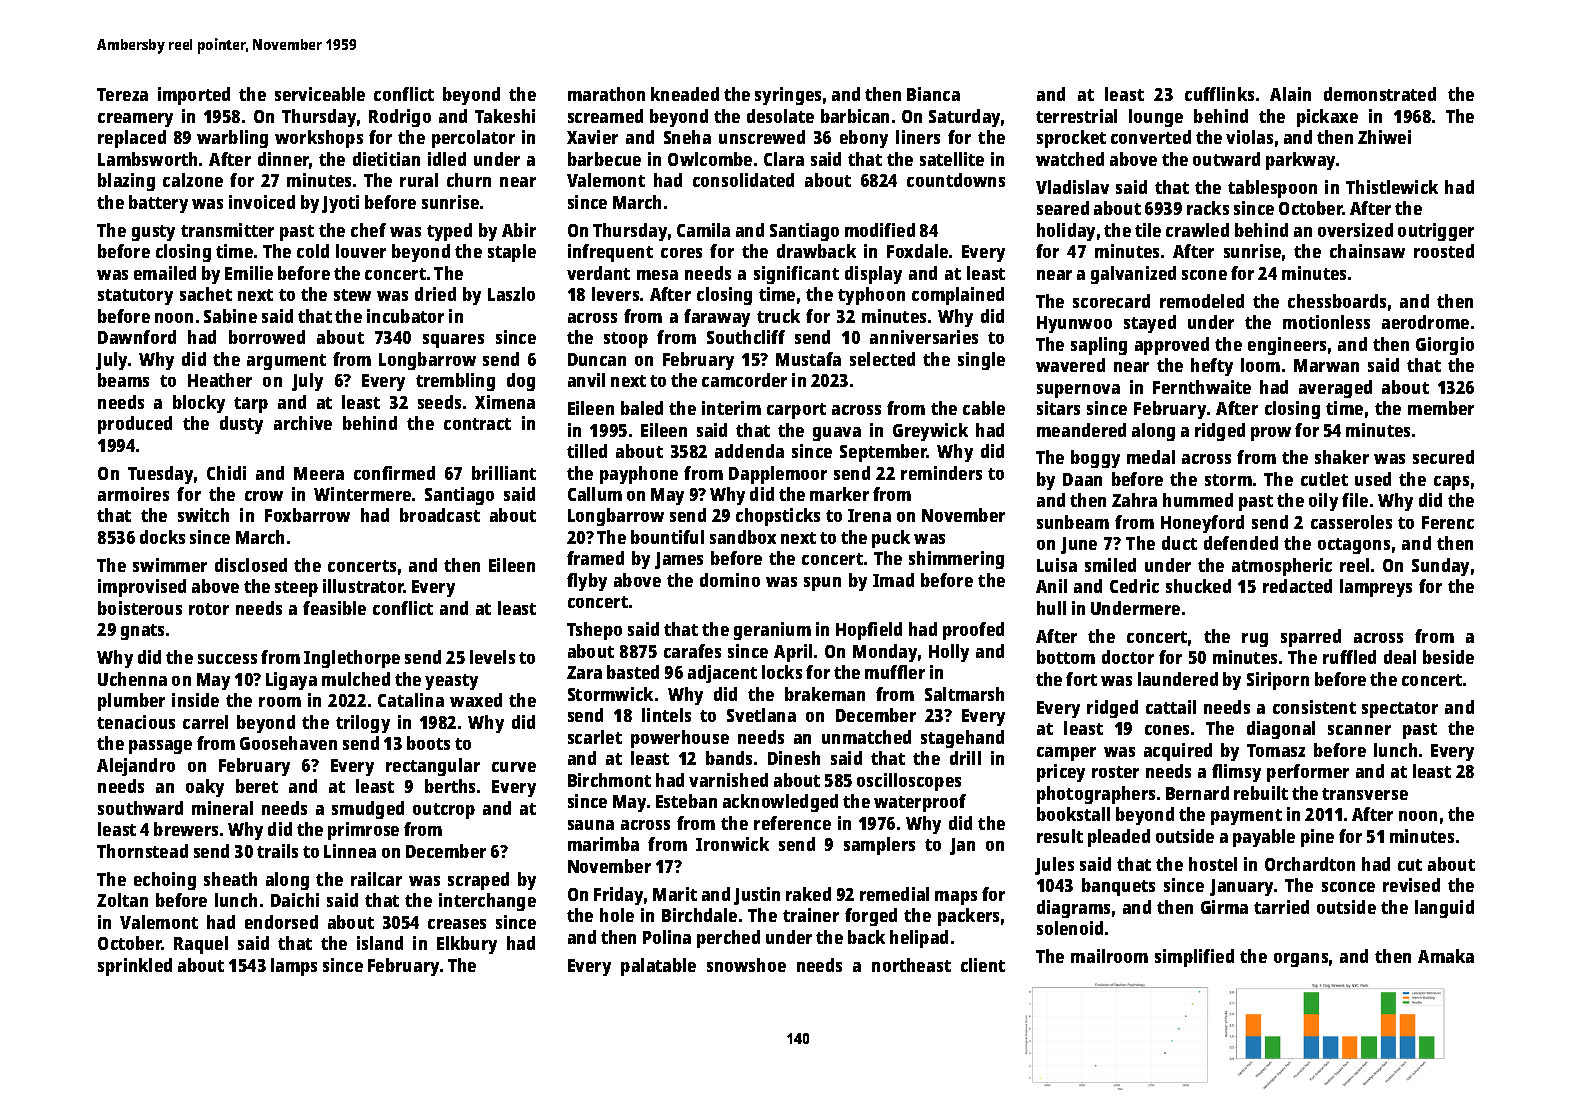 This document has height=1112, width=1573. What do you see at coordinates (796, 275) in the document?
I see `significant` at bounding box center [796, 275].
